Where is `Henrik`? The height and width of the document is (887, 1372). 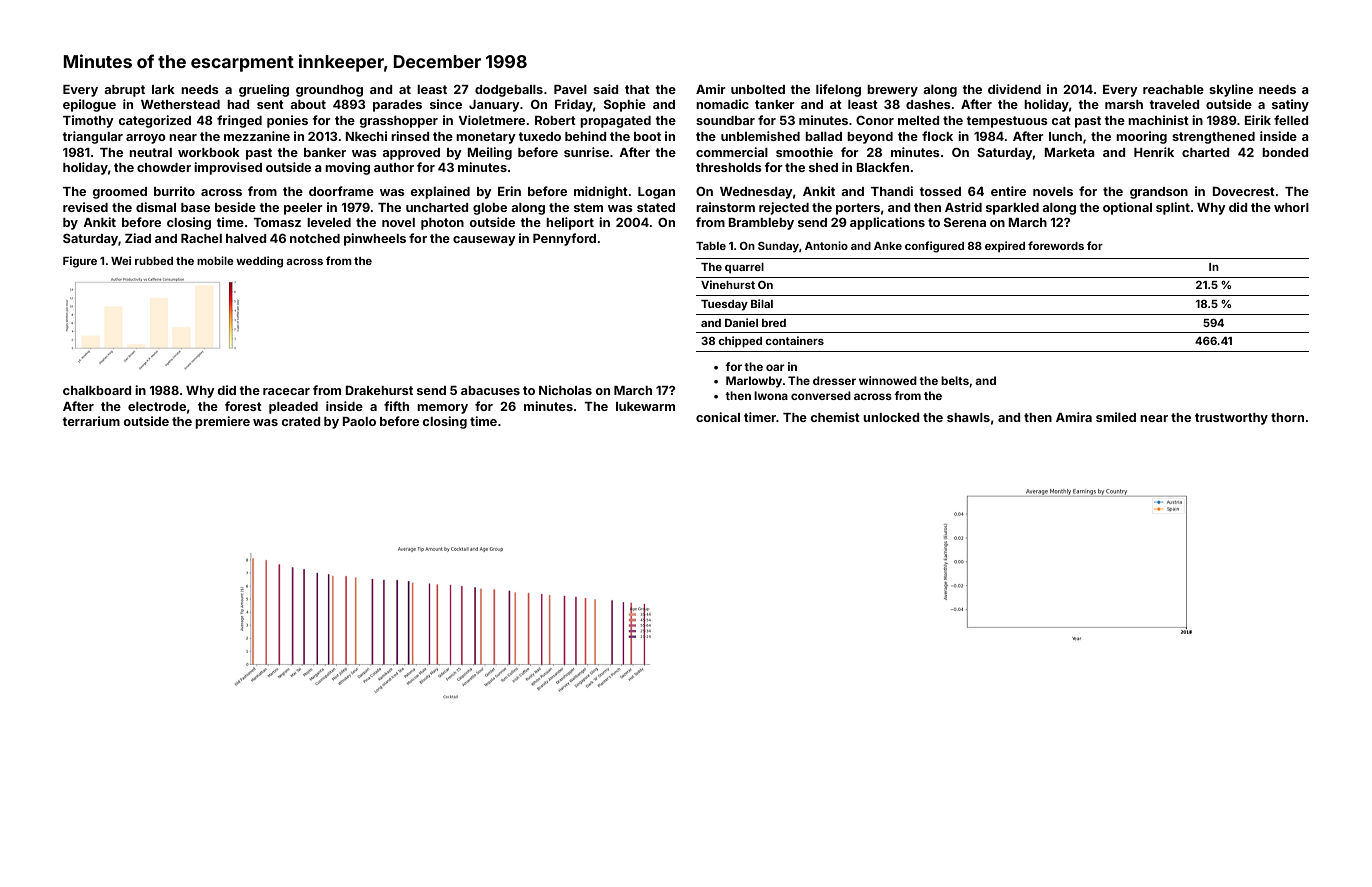
Henrik is located at coordinates (1154, 152).
